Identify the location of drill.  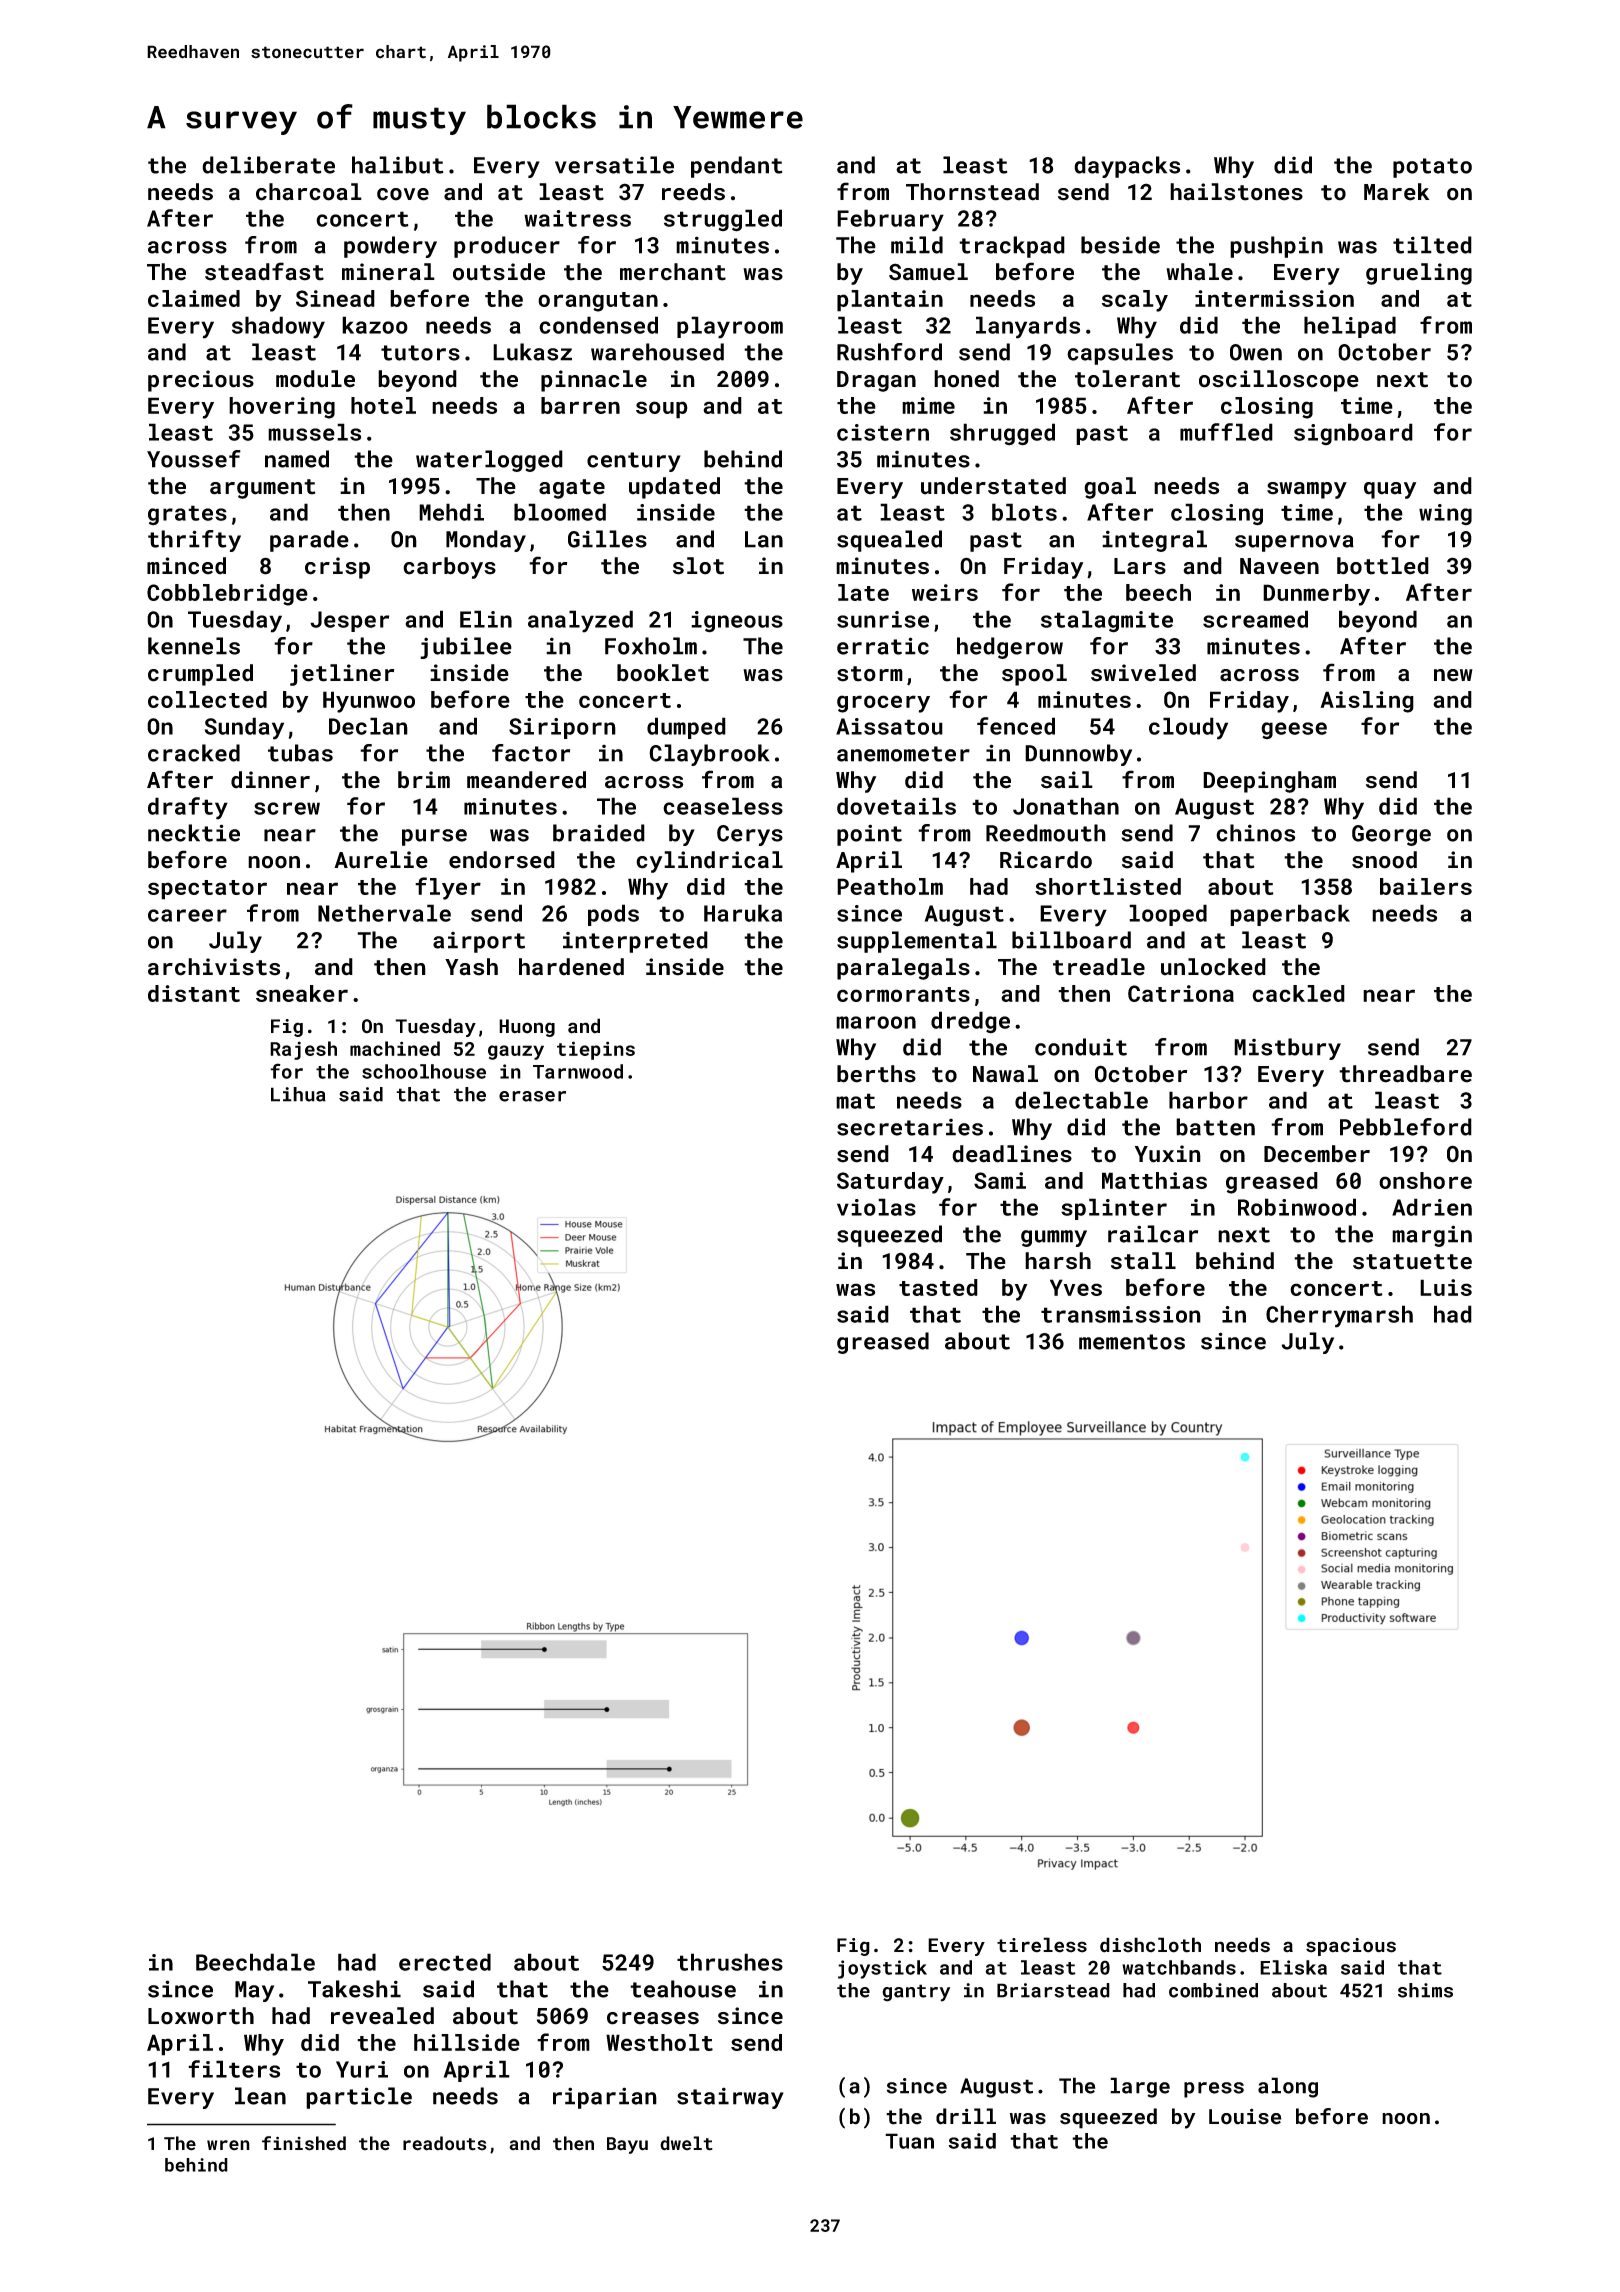
(966, 2116).
